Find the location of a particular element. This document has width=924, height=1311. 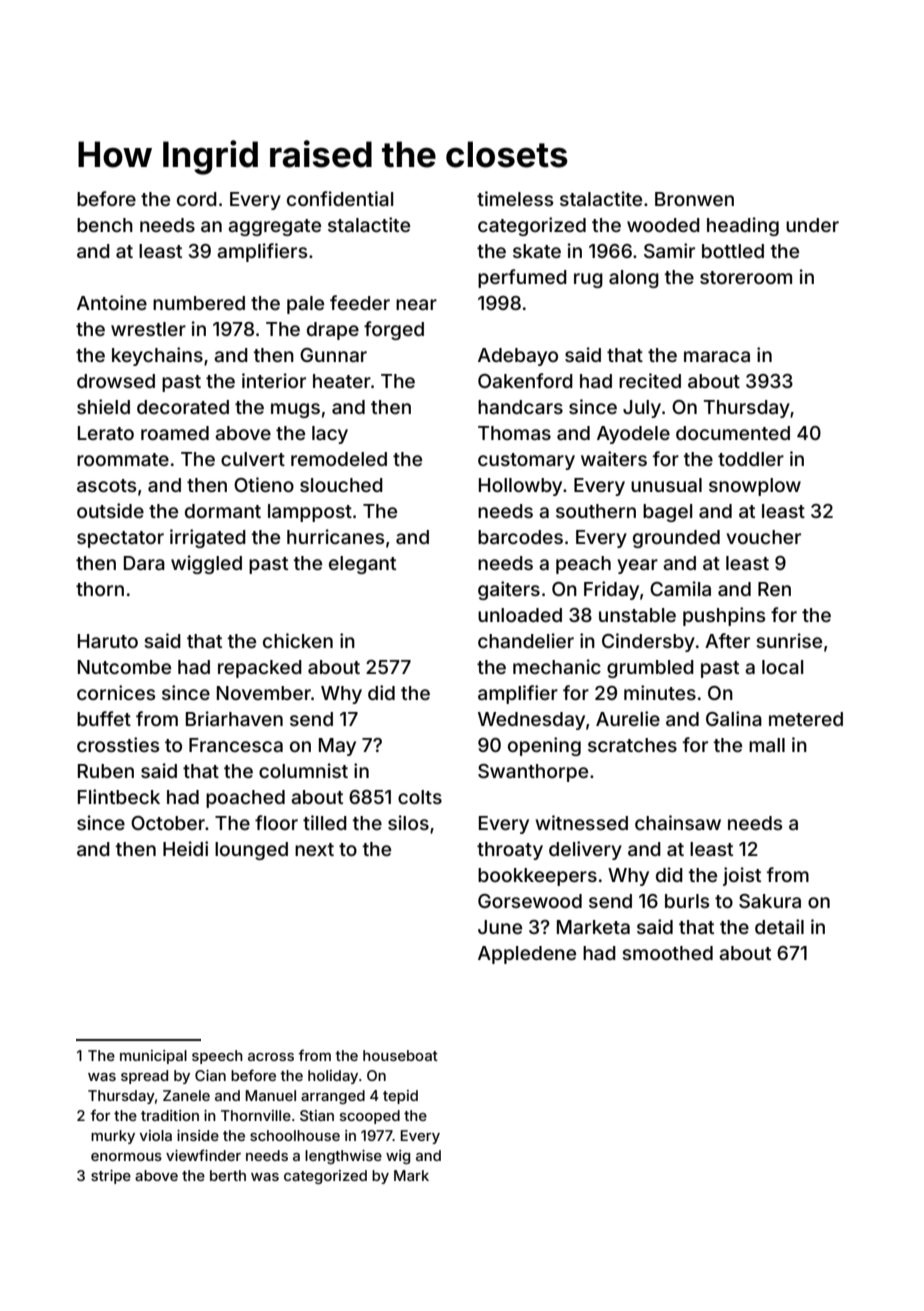

lengthwise is located at coordinates (343, 1157).
